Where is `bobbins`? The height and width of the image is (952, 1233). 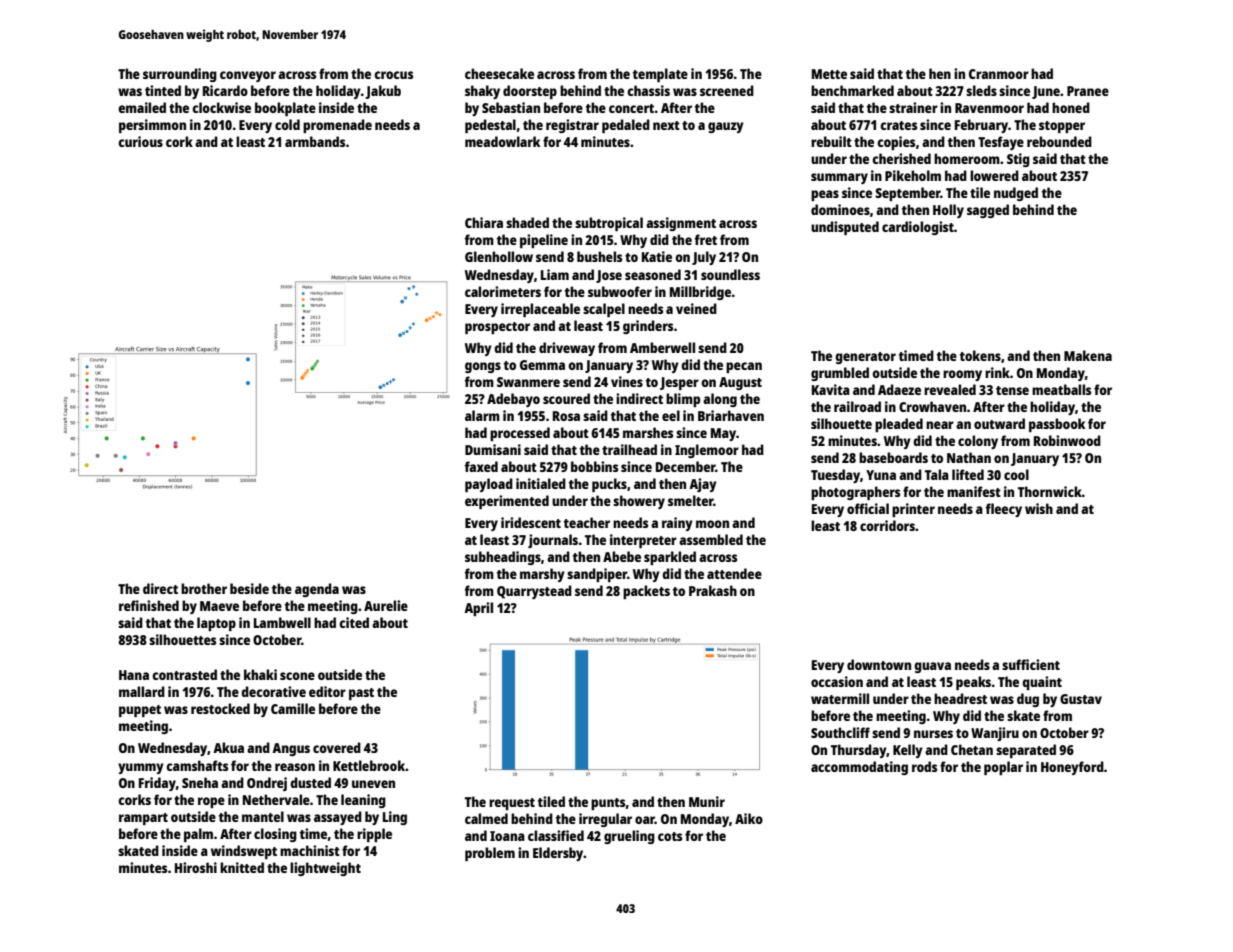 bobbins is located at coordinates (594, 466).
